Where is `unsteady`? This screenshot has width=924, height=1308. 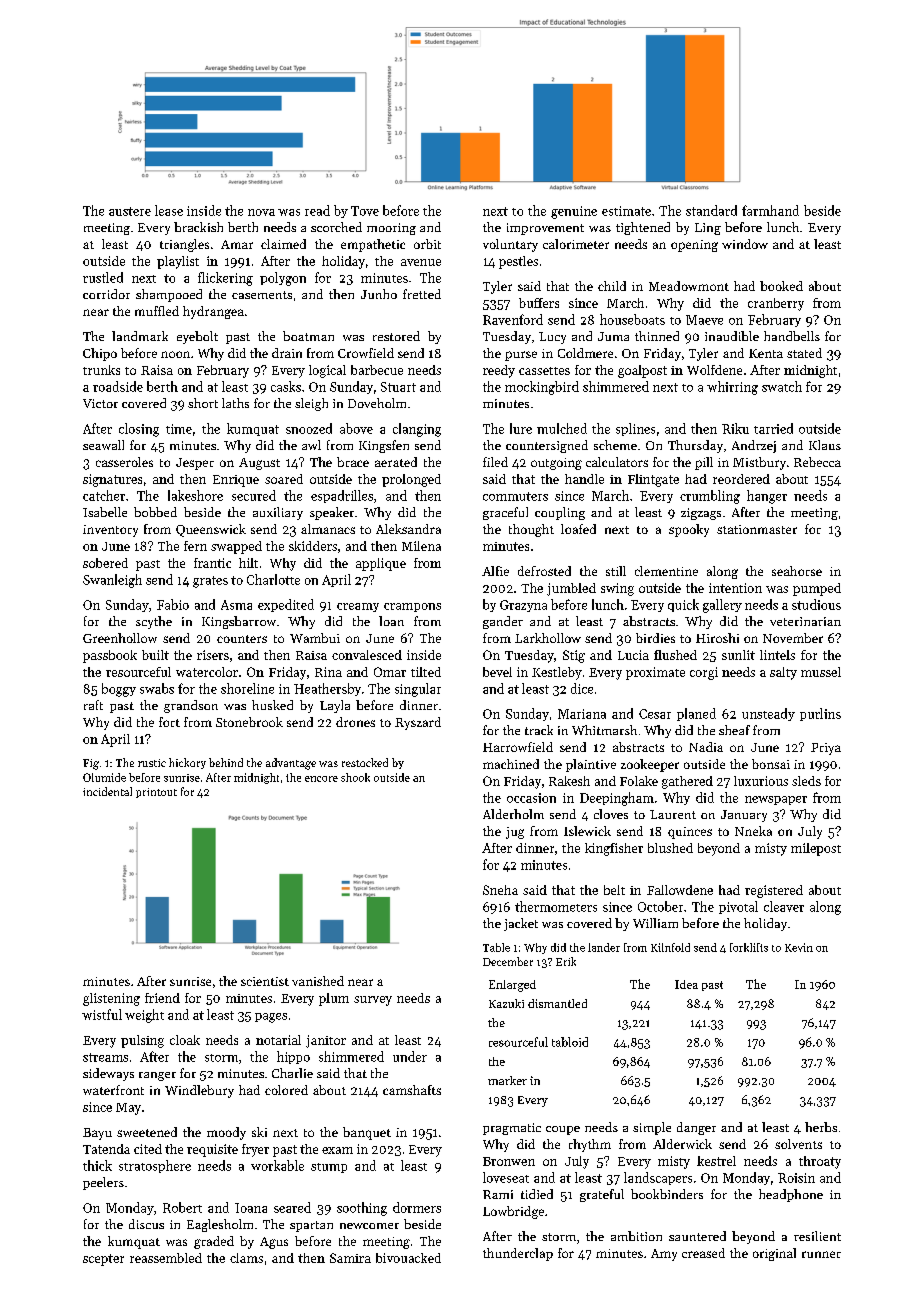
unsteady is located at coordinates (768, 714).
